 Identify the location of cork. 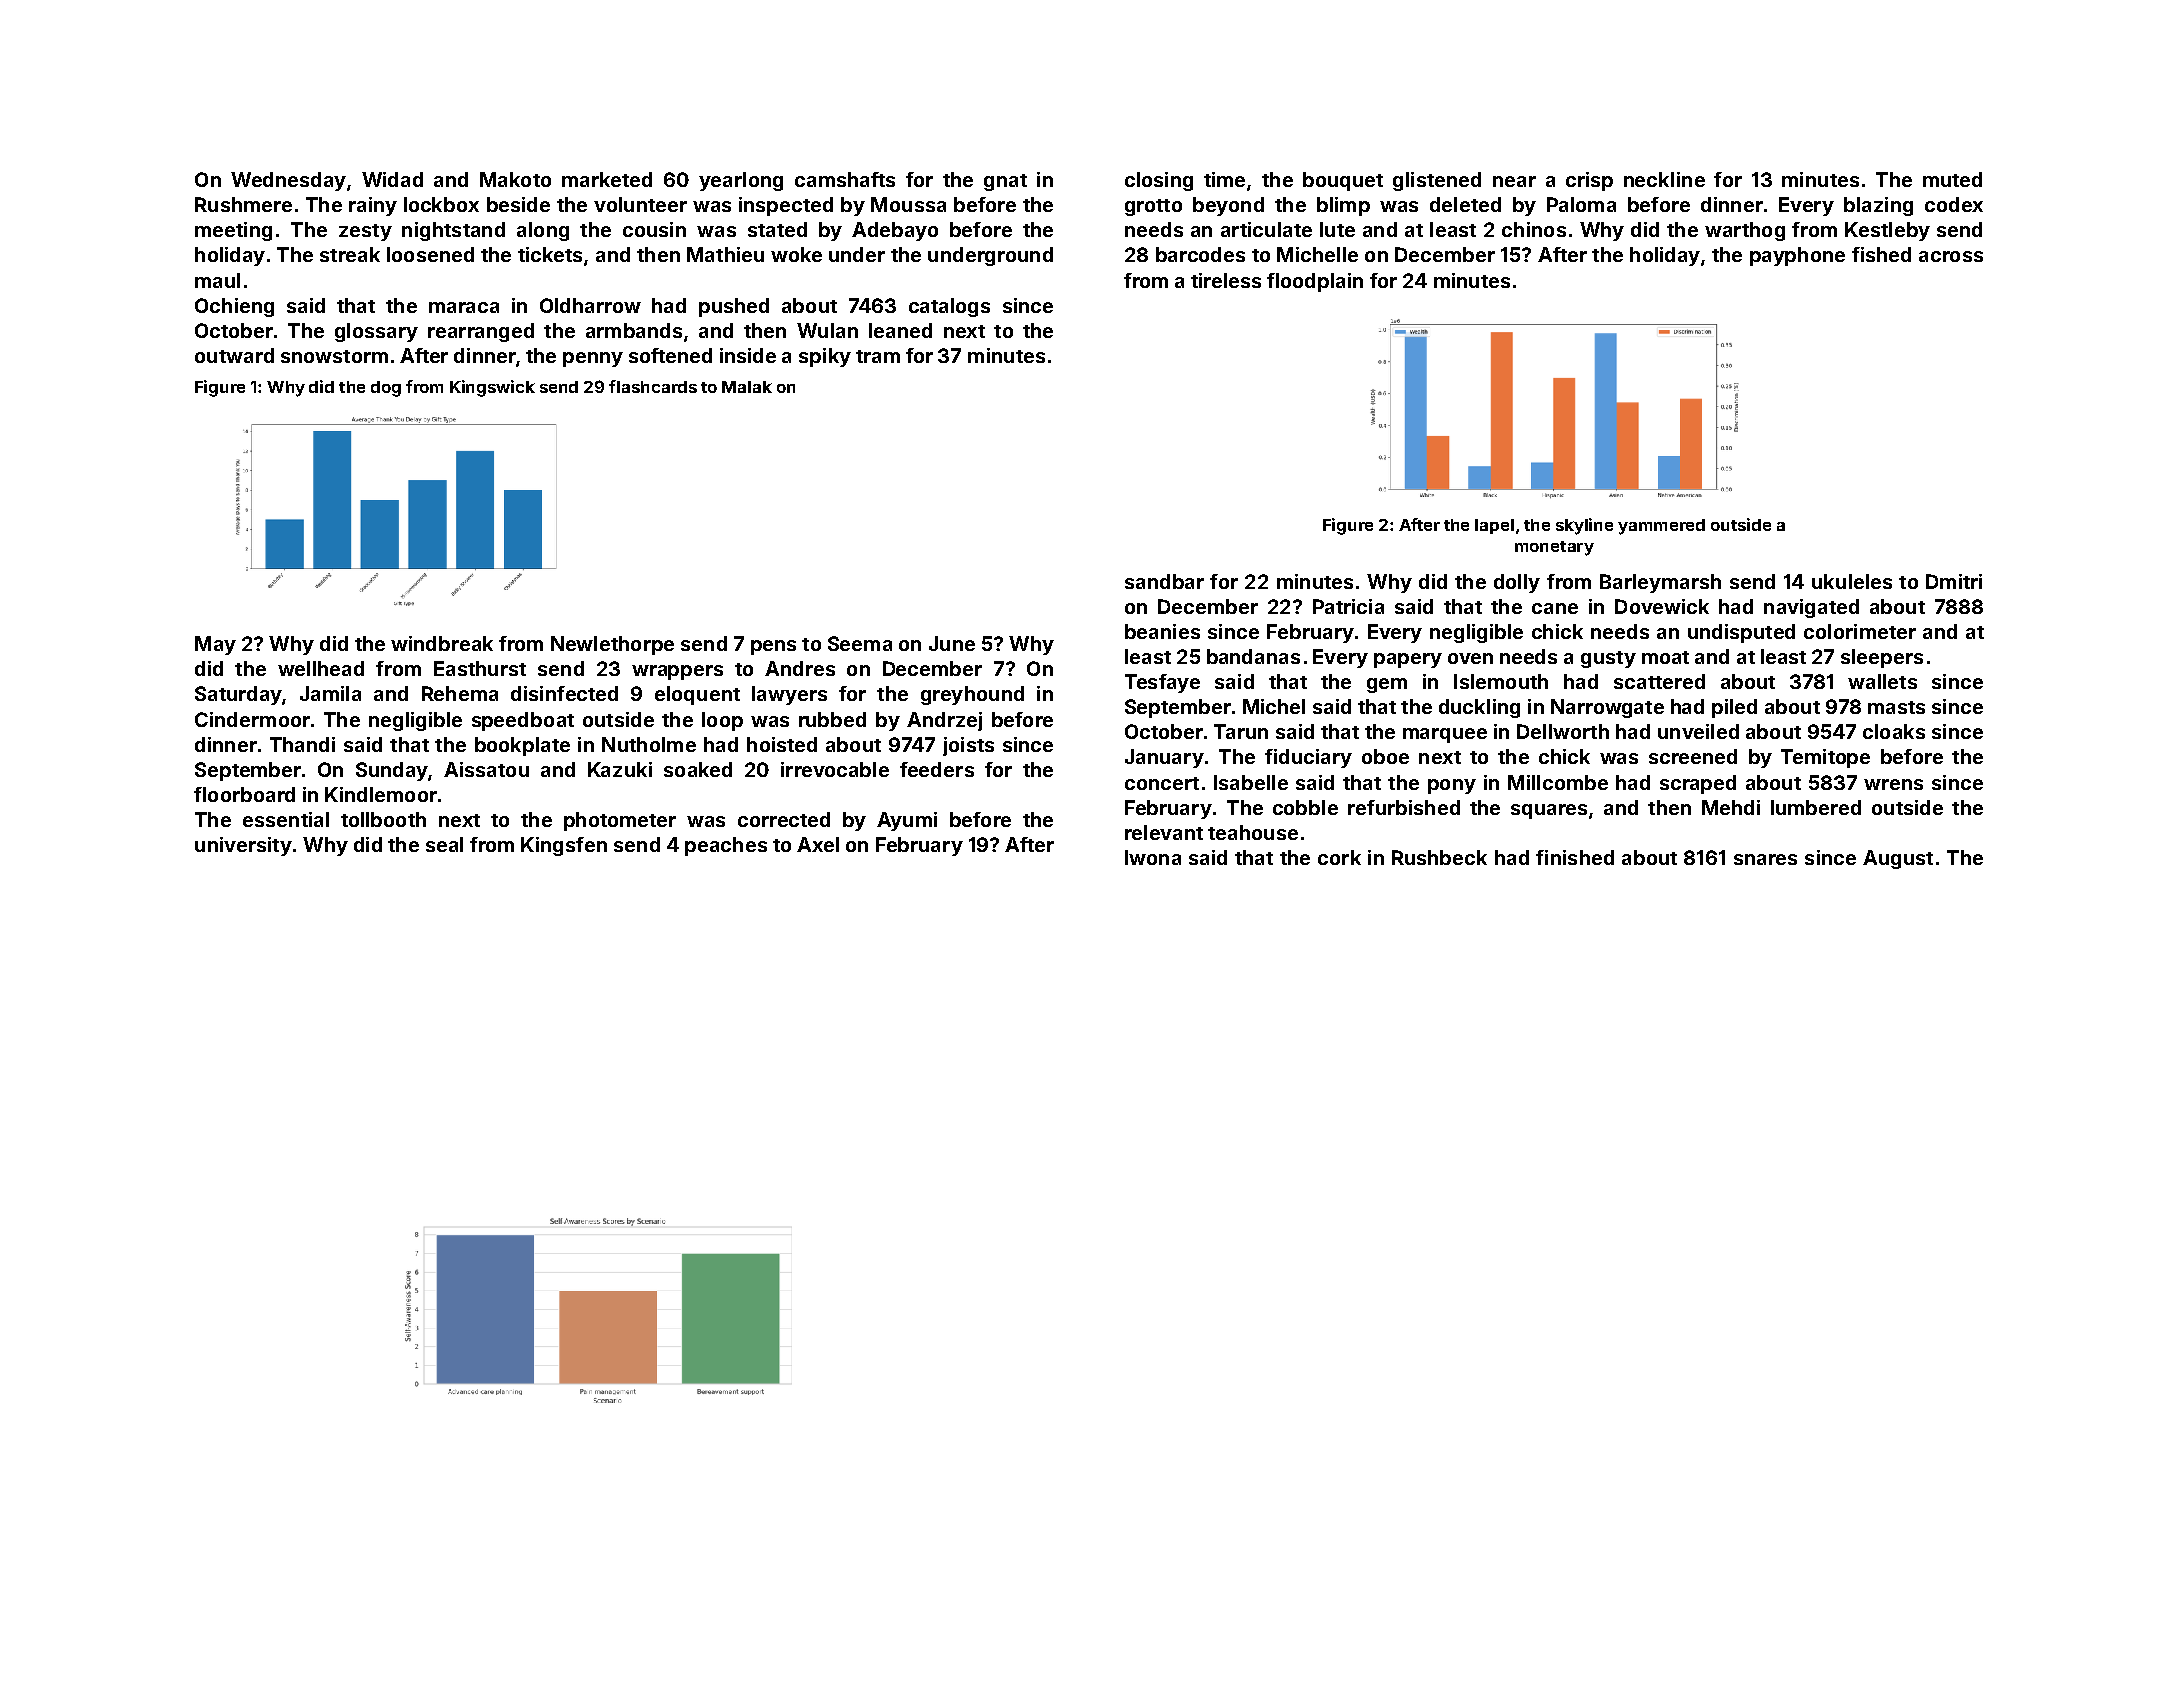
(1339, 857).
